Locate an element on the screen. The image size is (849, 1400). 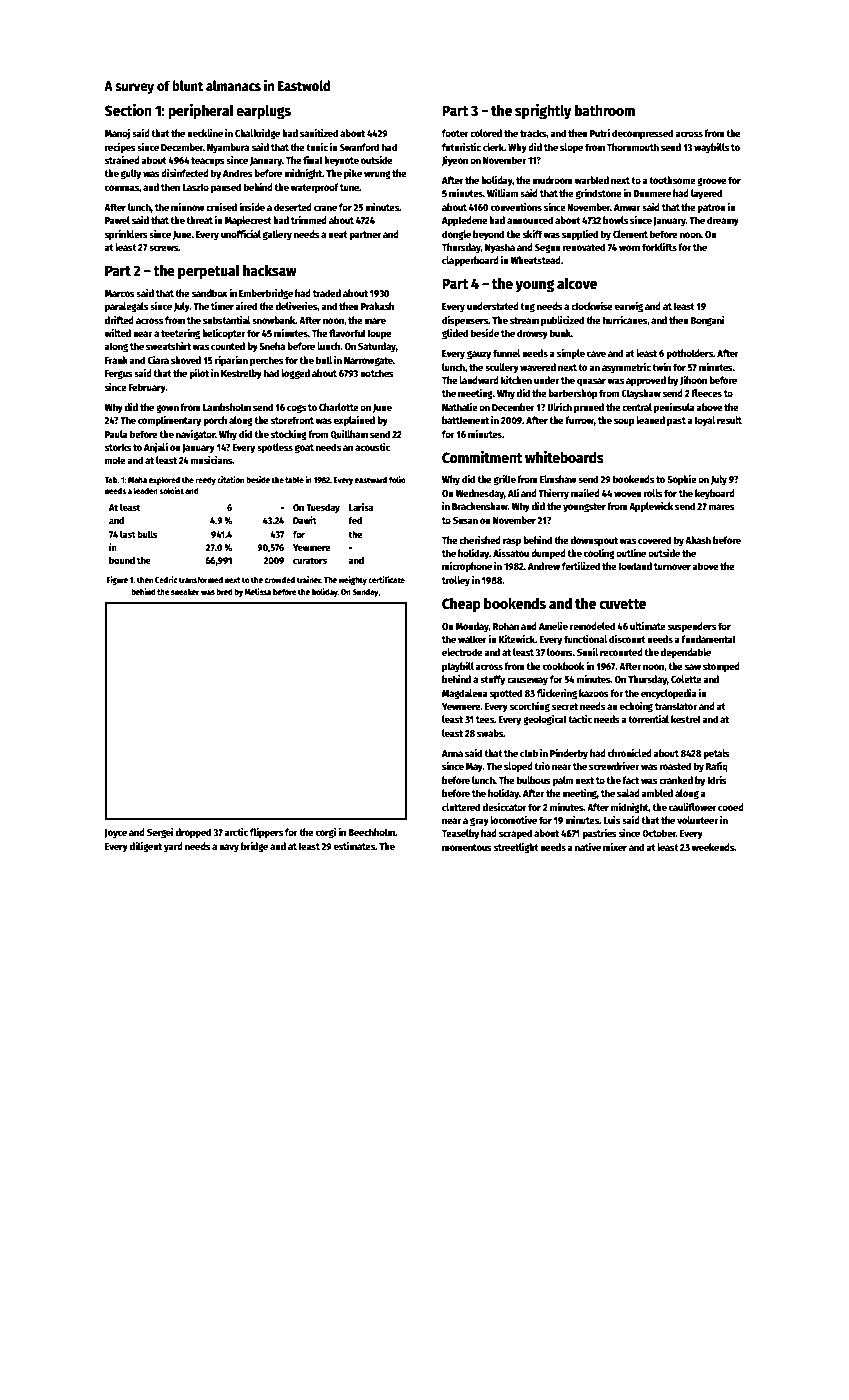
estimates is located at coordinates (354, 846).
